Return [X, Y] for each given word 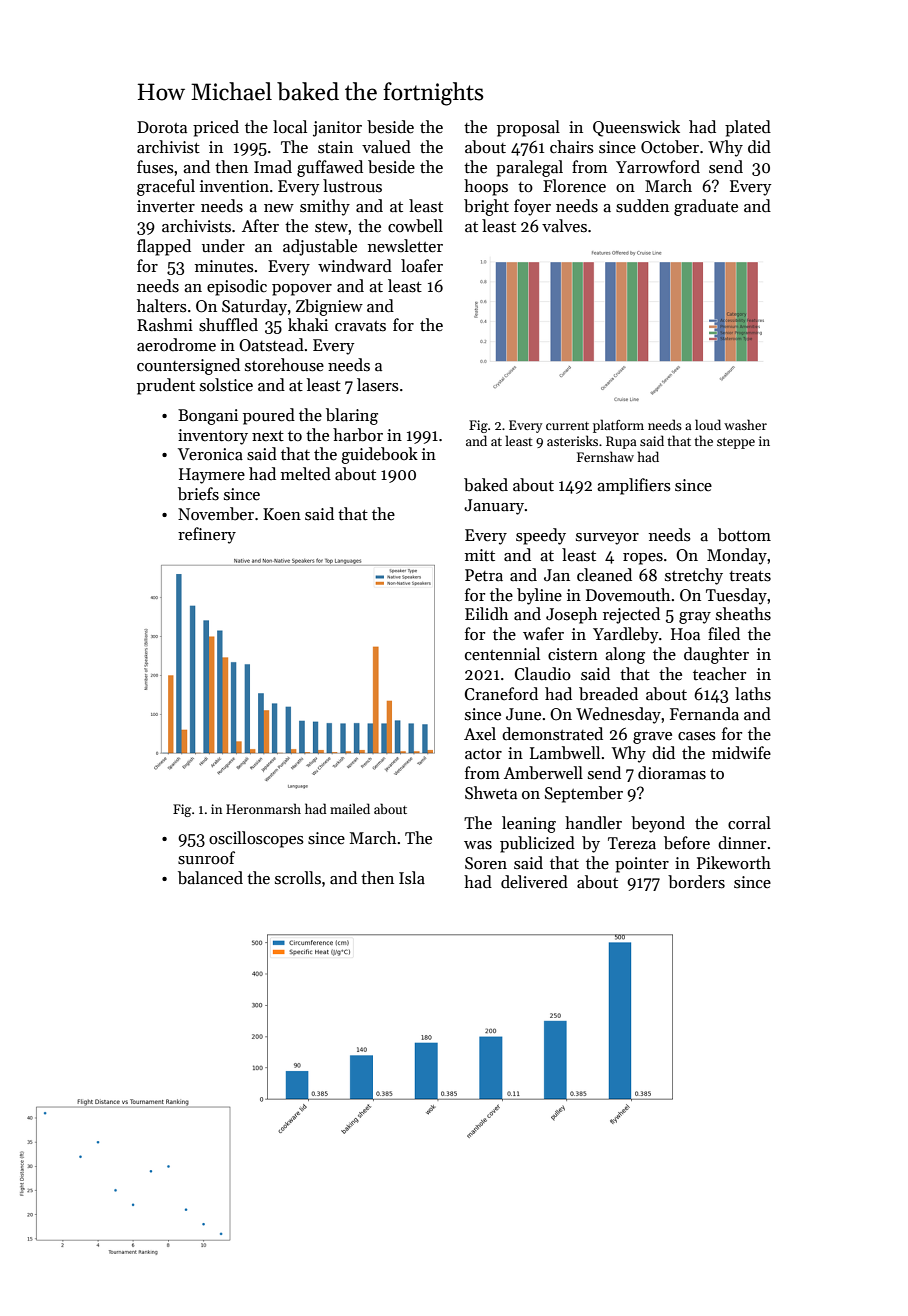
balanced [210, 878]
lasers [378, 385]
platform [618, 426]
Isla [412, 878]
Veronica [210, 454]
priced [216, 128]
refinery [207, 535]
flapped [164, 247]
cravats [360, 326]
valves [564, 226]
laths [753, 694]
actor [483, 754]
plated [748, 128]
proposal [528, 128]
